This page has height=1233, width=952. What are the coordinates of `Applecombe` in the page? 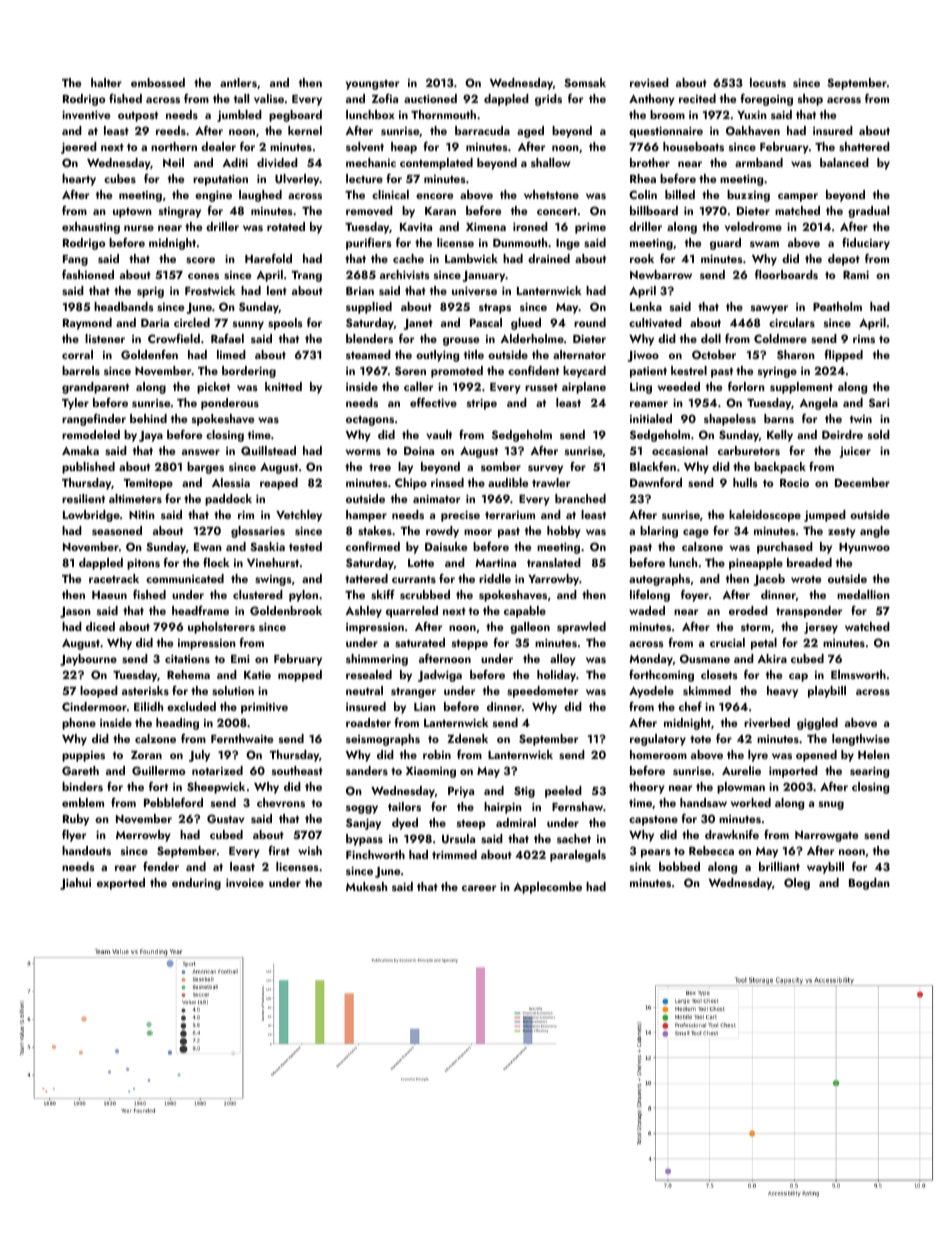 It's located at (547, 888).
